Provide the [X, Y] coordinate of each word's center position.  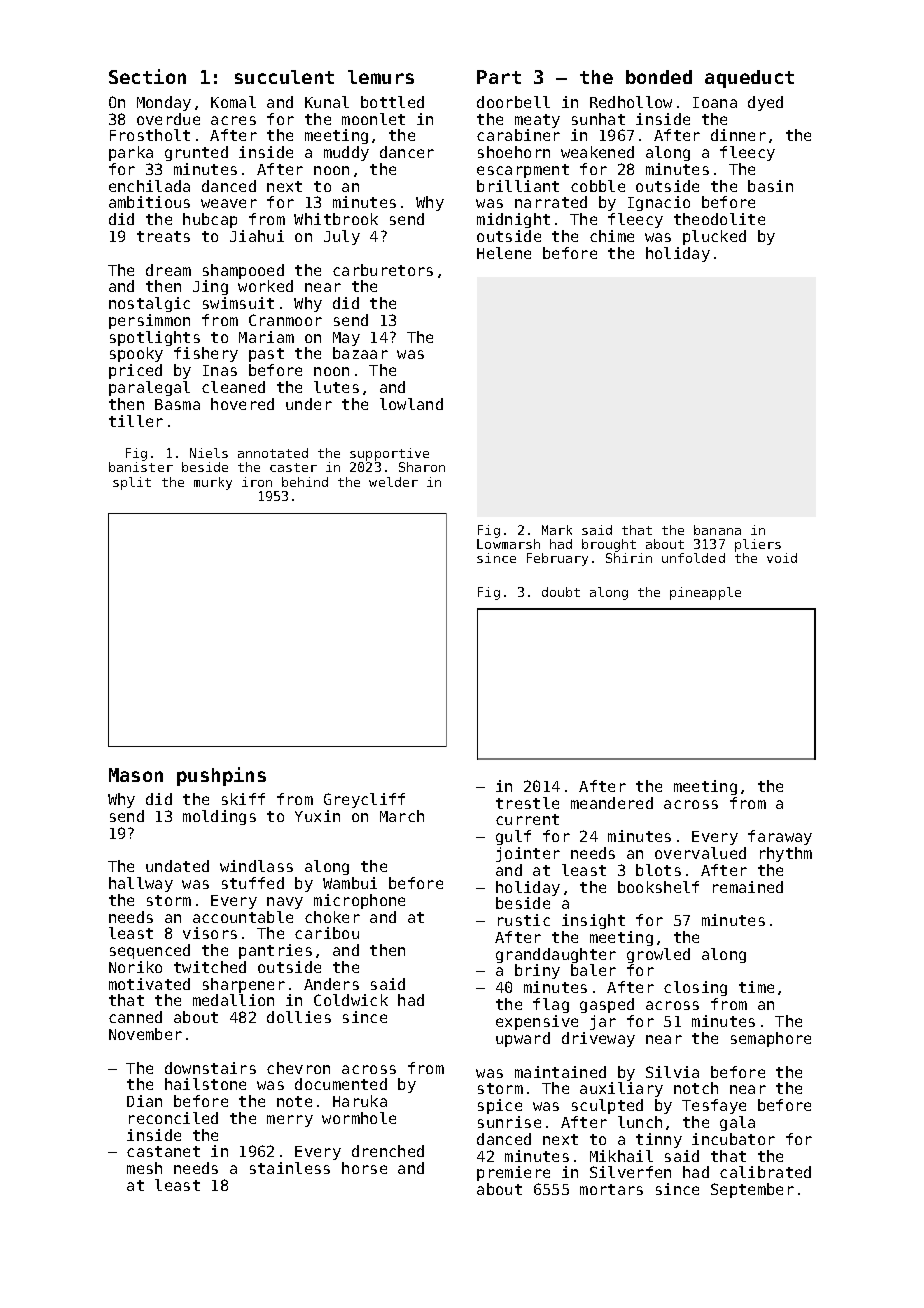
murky [213, 483]
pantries [275, 951]
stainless [290, 1168]
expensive [537, 1022]
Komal [233, 102]
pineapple [705, 593]
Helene [504, 253]
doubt [561, 592]
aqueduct [749, 79]
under [309, 404]
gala [737, 1123]
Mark [557, 530]
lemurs [381, 77]
